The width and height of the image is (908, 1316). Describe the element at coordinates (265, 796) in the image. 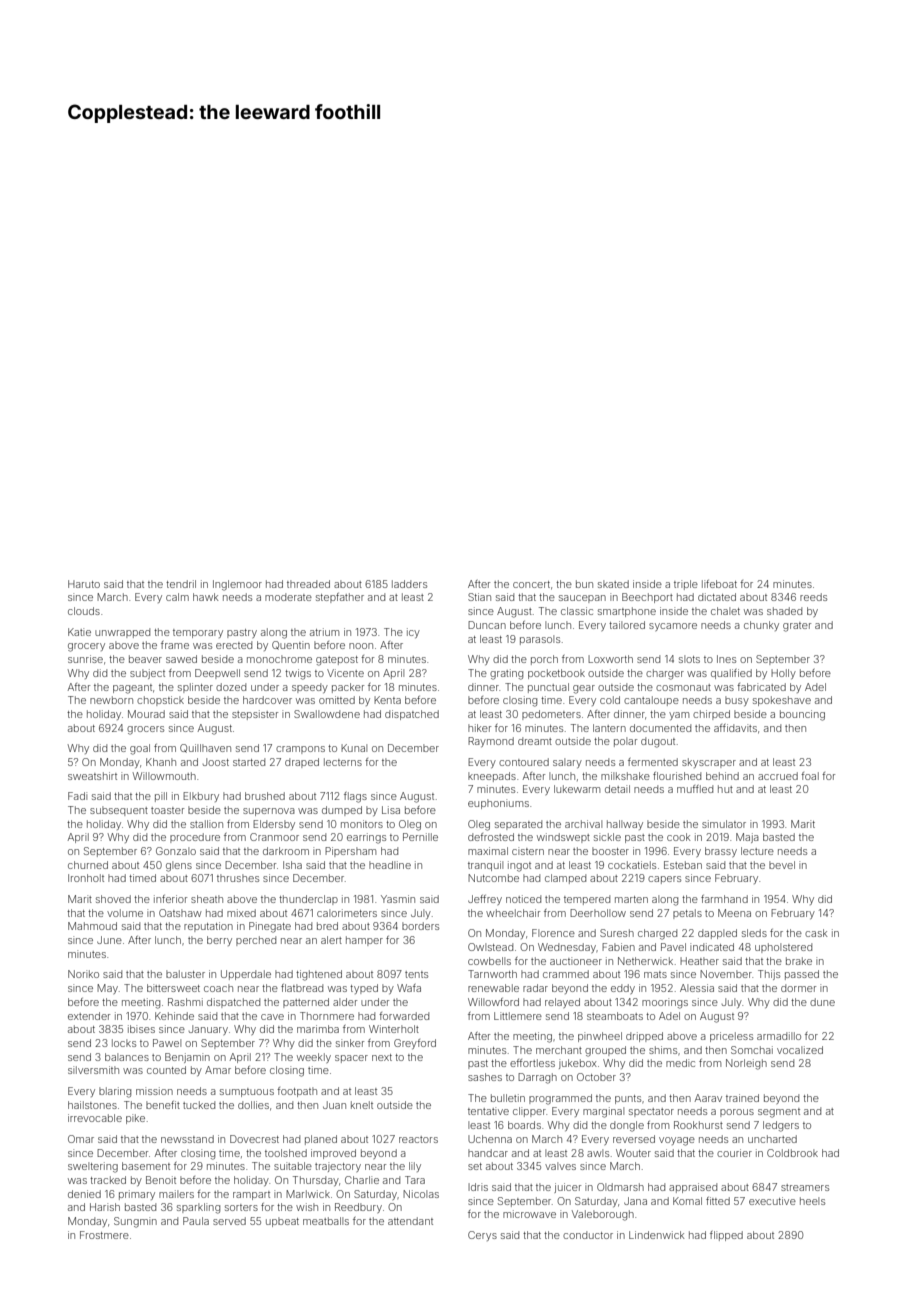

I see `brushed` at that location.
